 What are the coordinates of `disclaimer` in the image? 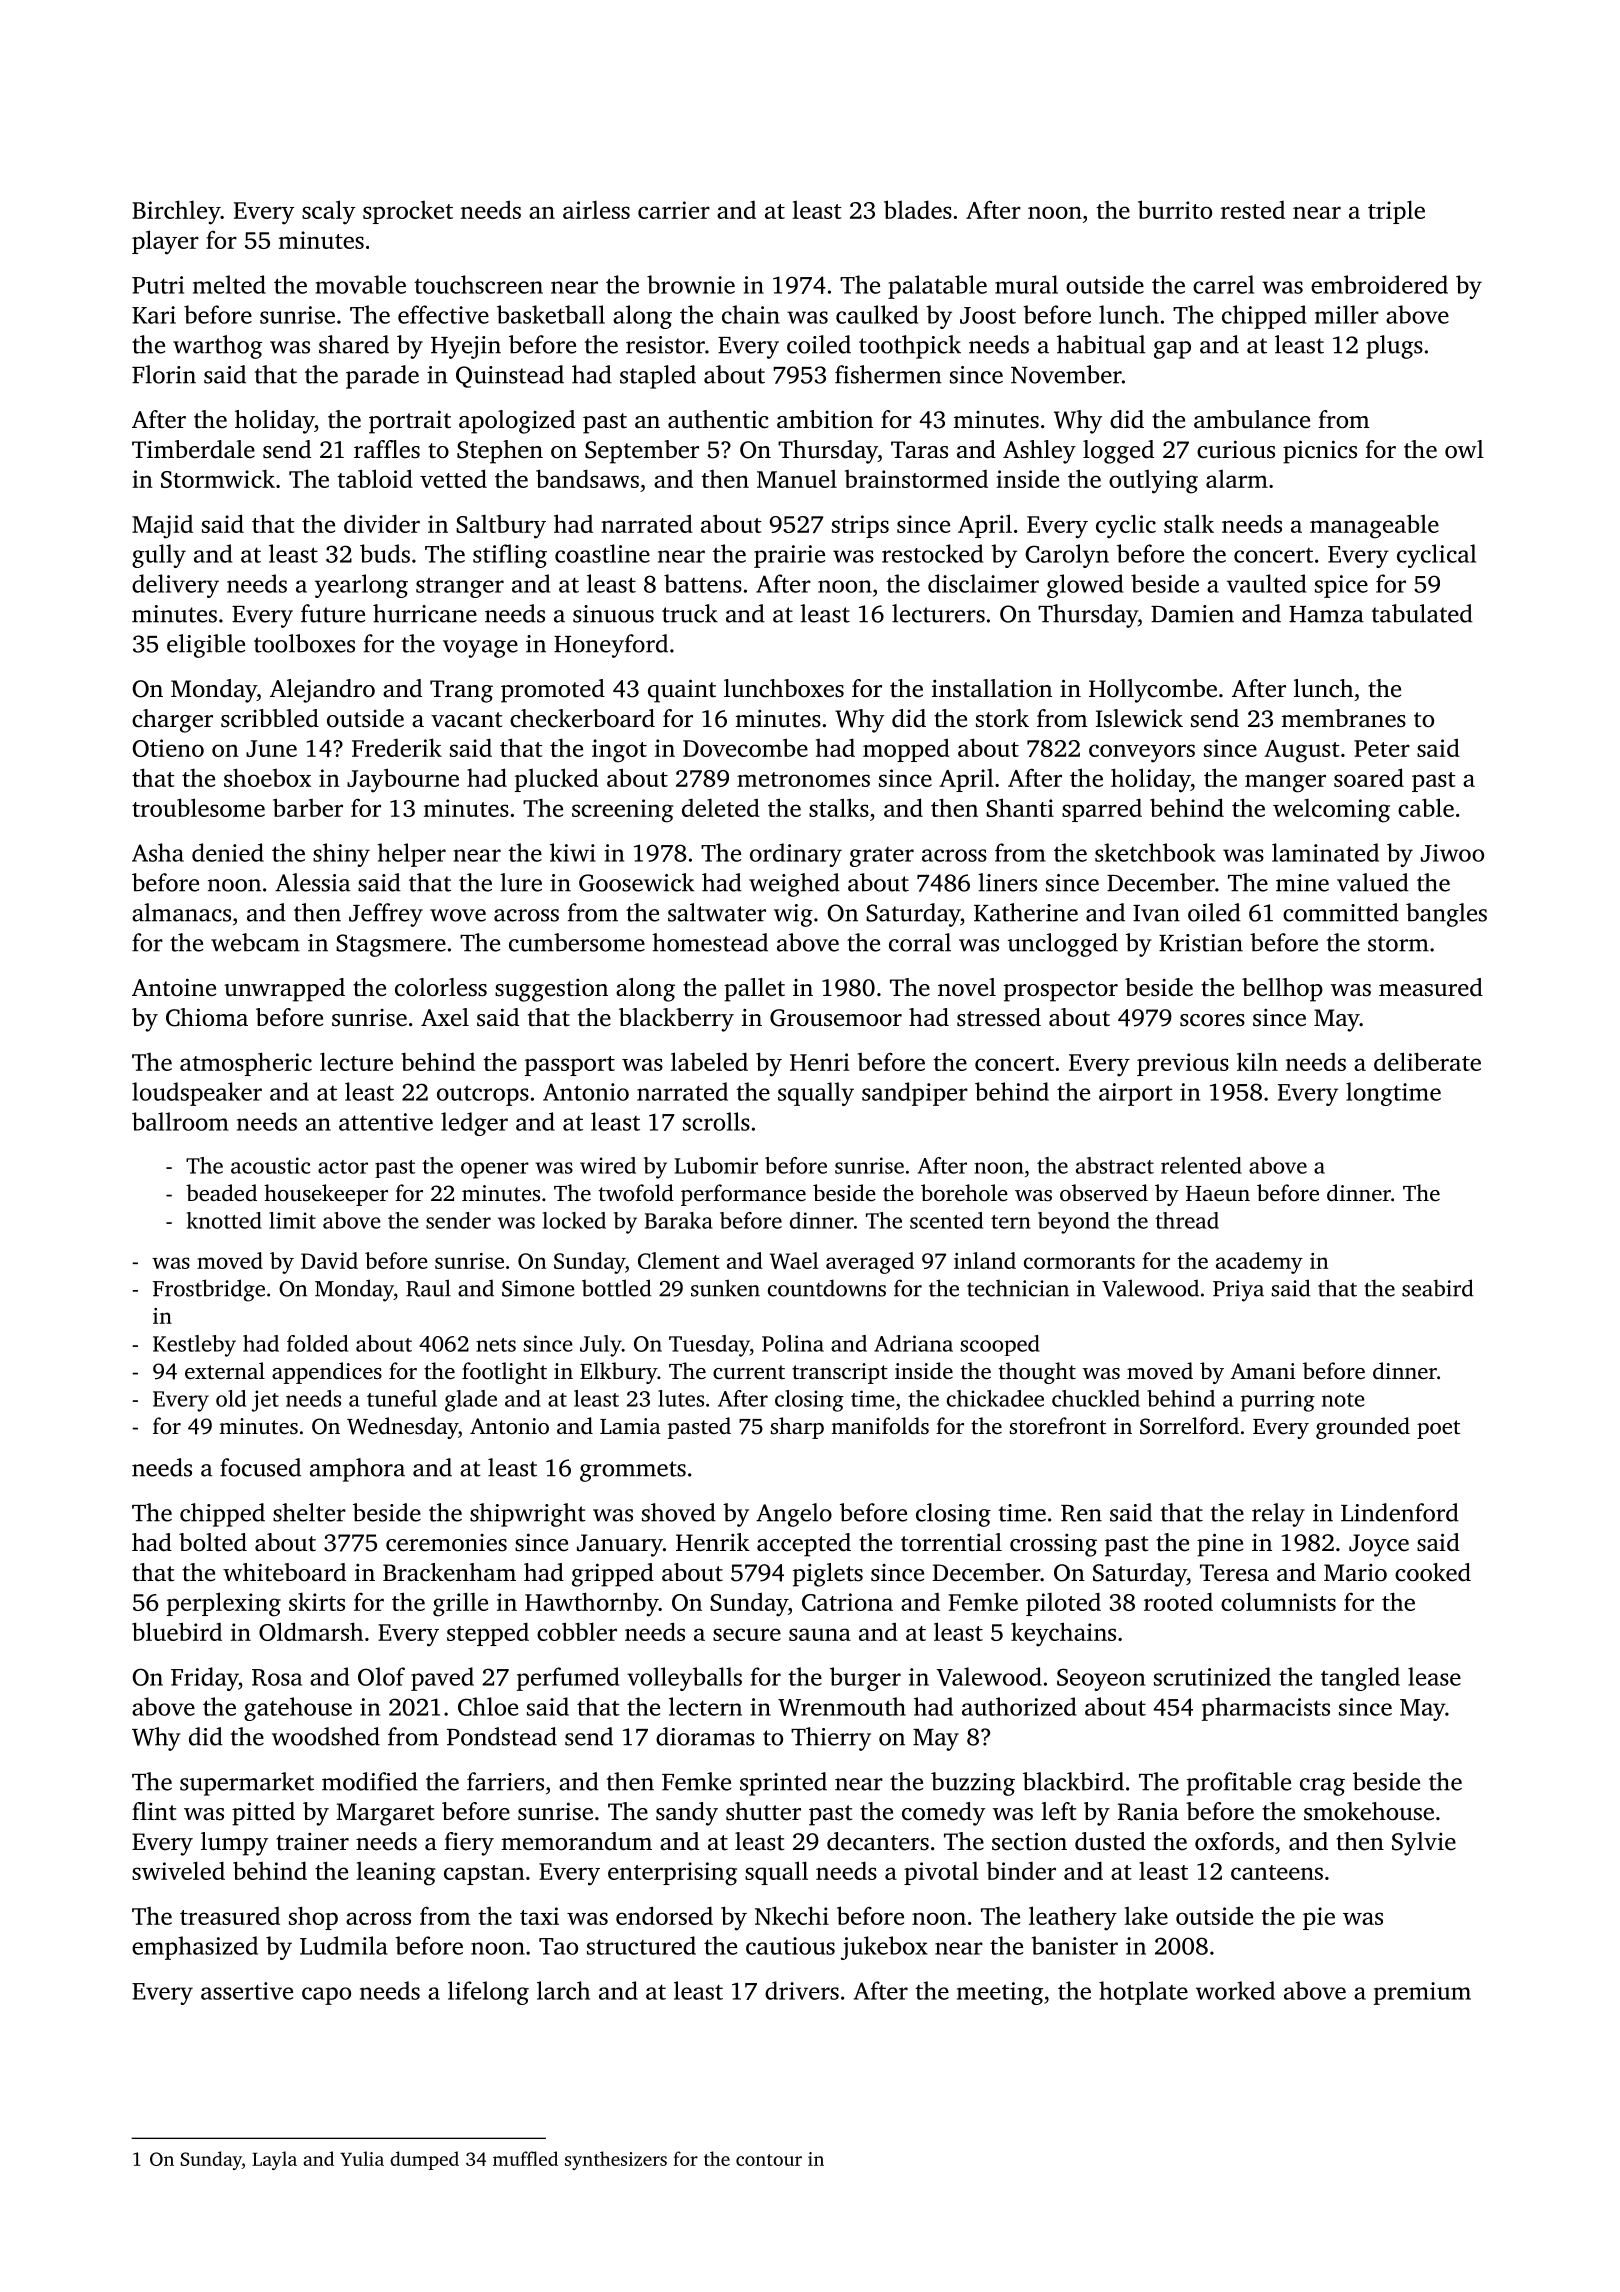 It's located at (983, 583).
